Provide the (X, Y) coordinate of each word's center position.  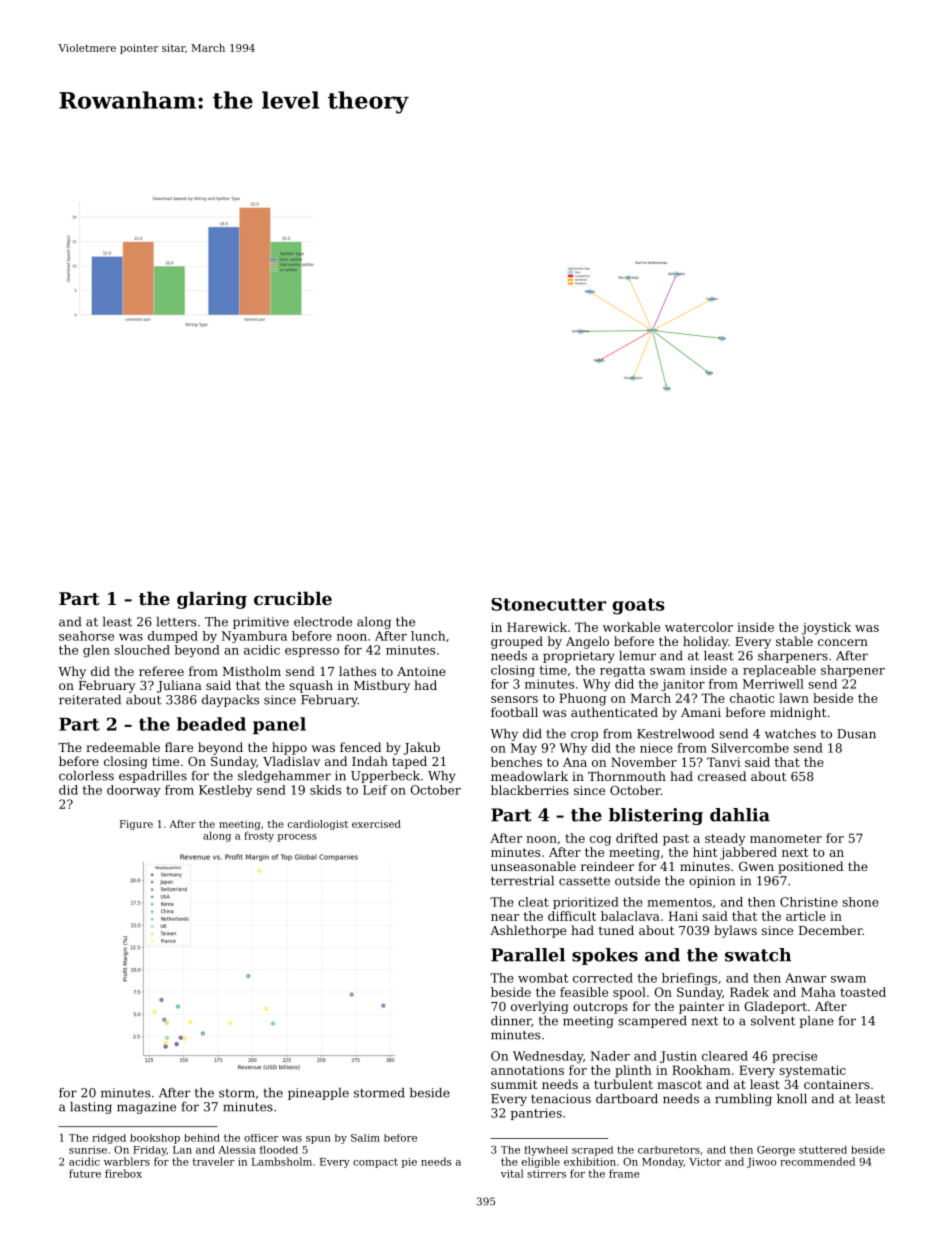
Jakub (421, 748)
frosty (259, 837)
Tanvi (724, 762)
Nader (610, 1056)
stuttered (823, 1150)
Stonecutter (548, 604)
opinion (712, 882)
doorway (134, 791)
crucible (293, 598)
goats (638, 606)
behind (202, 1138)
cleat (533, 902)
